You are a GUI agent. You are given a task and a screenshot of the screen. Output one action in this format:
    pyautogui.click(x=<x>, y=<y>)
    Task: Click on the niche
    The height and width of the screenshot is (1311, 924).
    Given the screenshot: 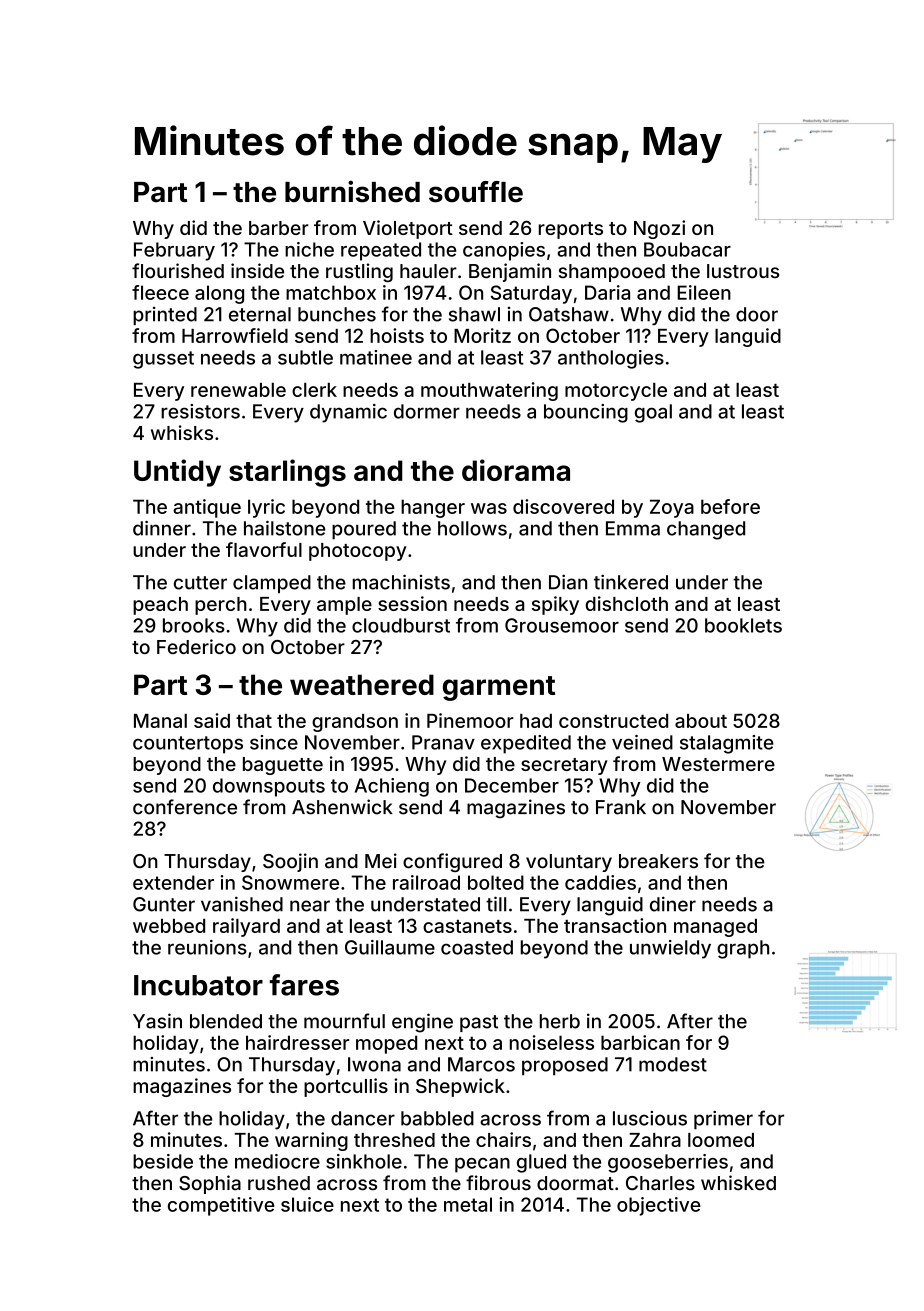 What is the action you would take?
    pyautogui.click(x=309, y=249)
